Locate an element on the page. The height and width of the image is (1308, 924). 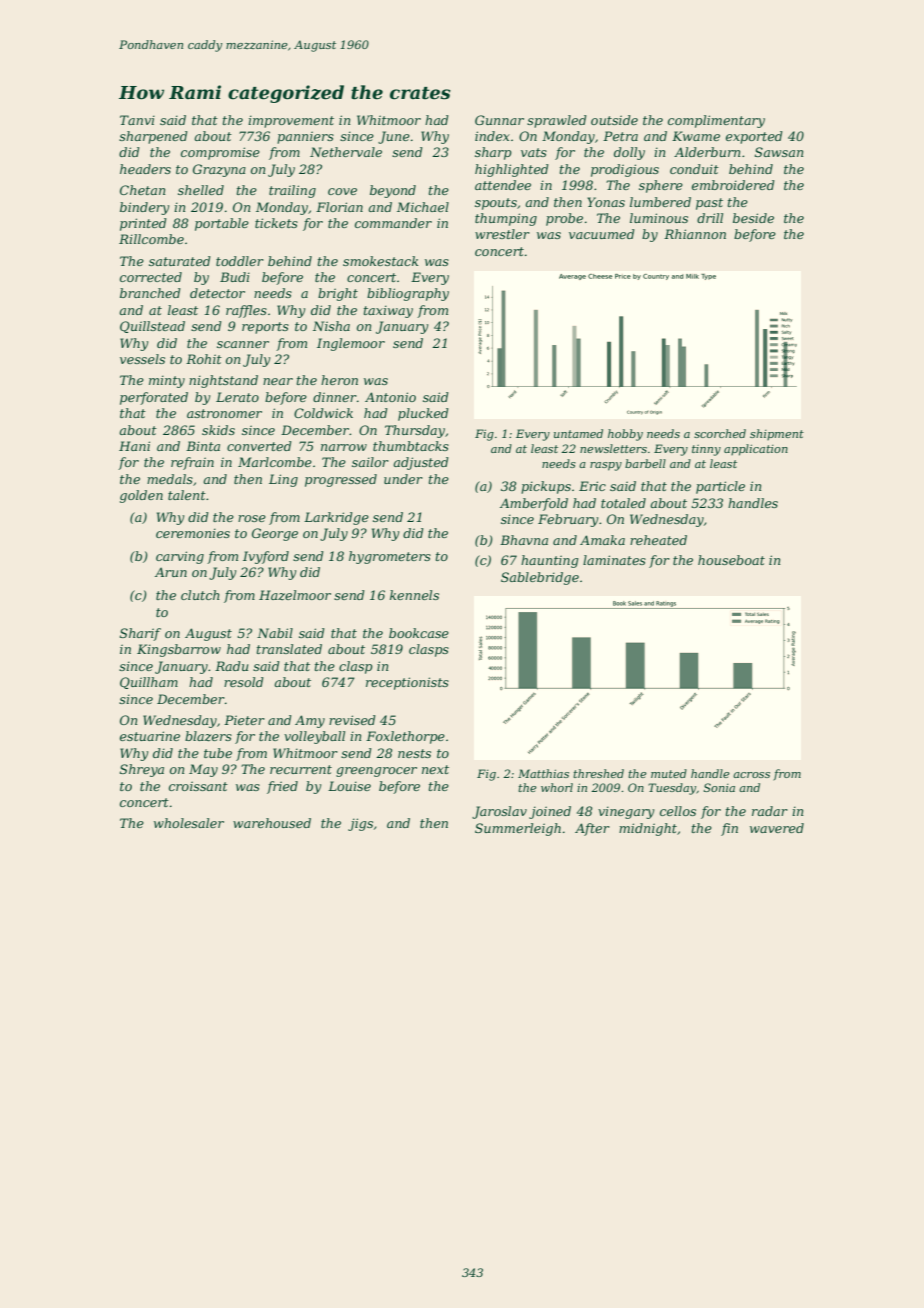
thumping is located at coordinates (506, 219).
